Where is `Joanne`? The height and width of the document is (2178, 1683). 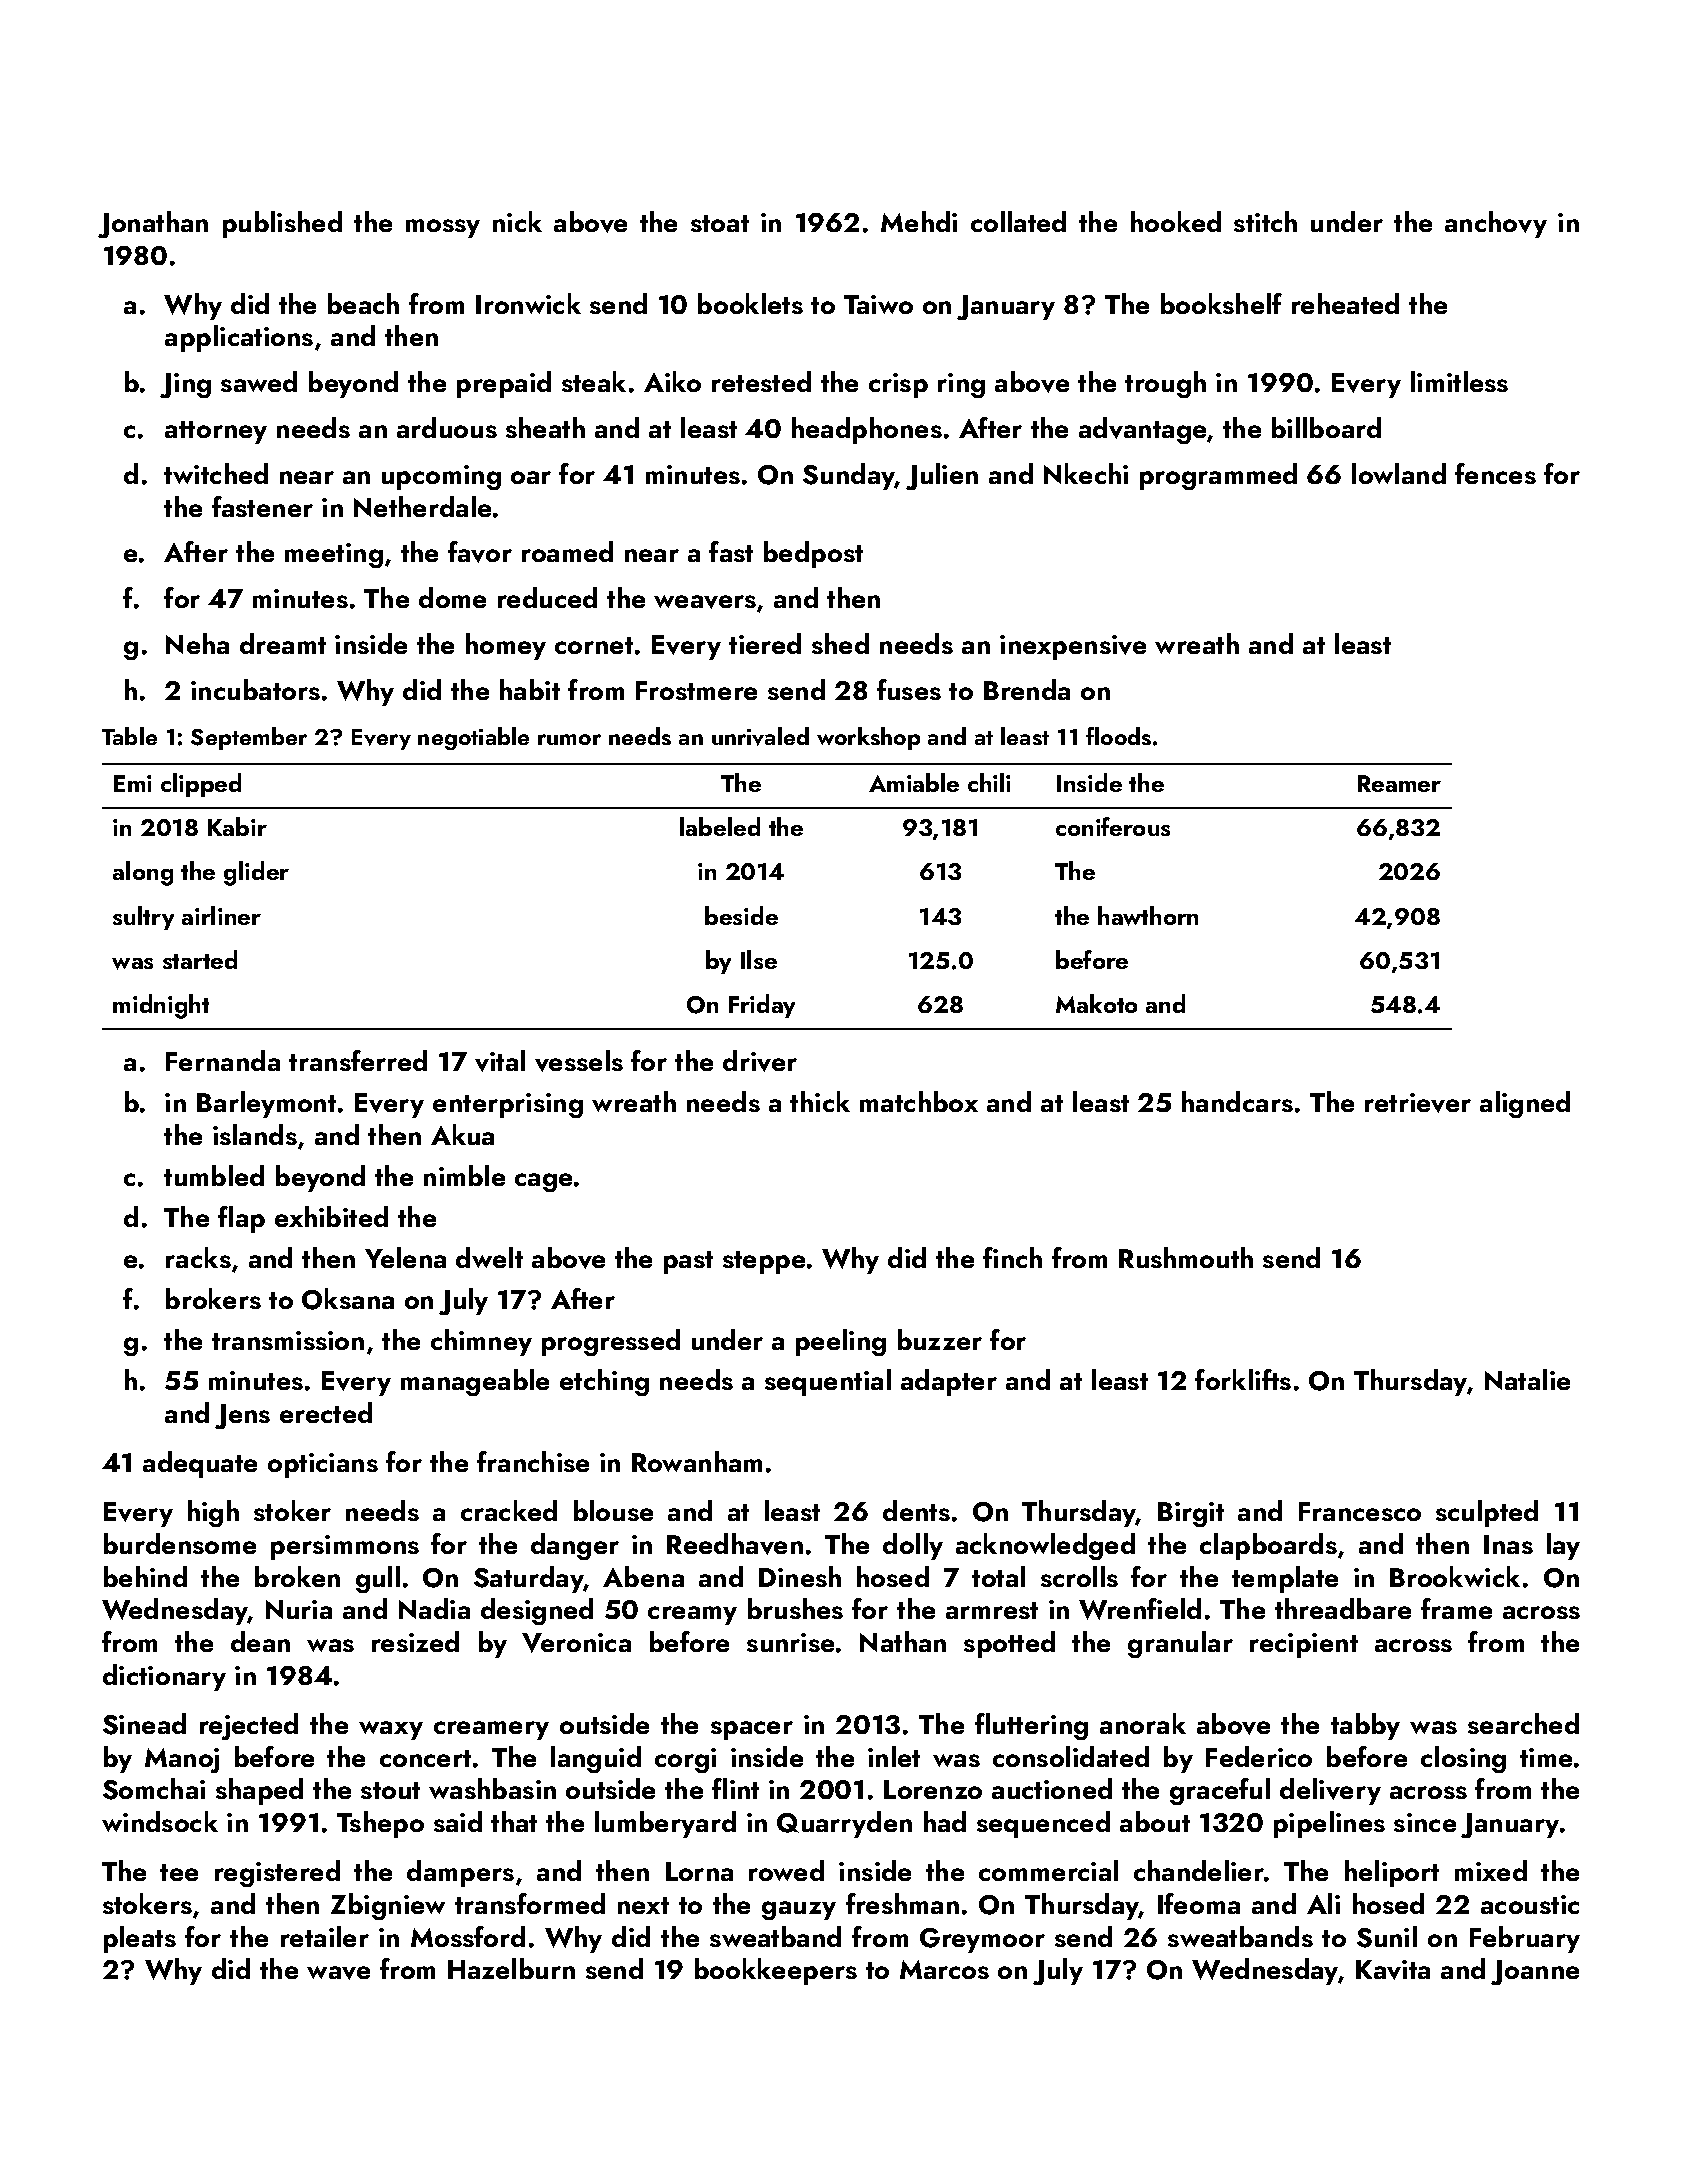
Joanne is located at coordinates (1535, 1972).
